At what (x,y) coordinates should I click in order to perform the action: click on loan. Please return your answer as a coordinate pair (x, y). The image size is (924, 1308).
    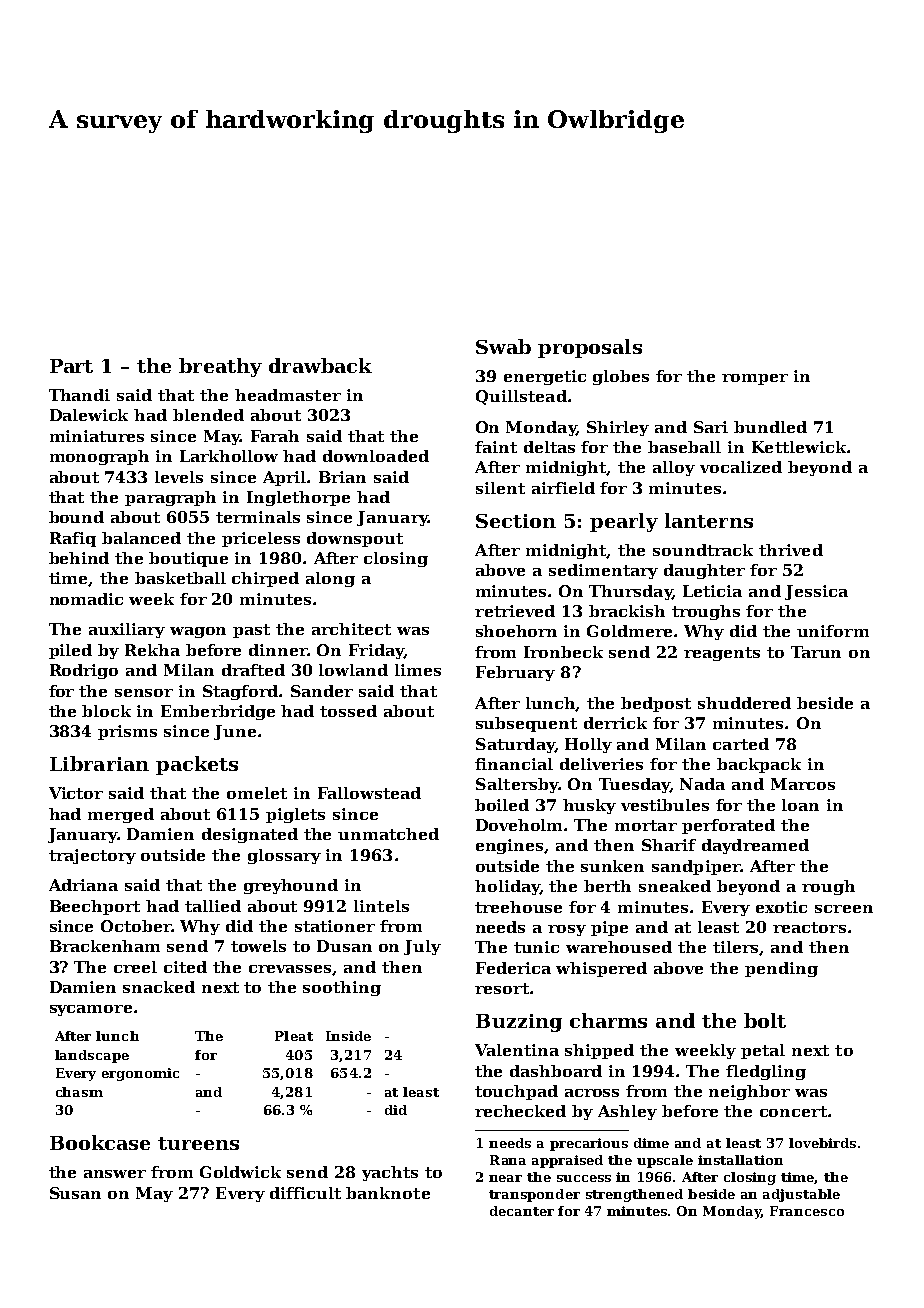
    Looking at the image, I should click on (800, 805).
